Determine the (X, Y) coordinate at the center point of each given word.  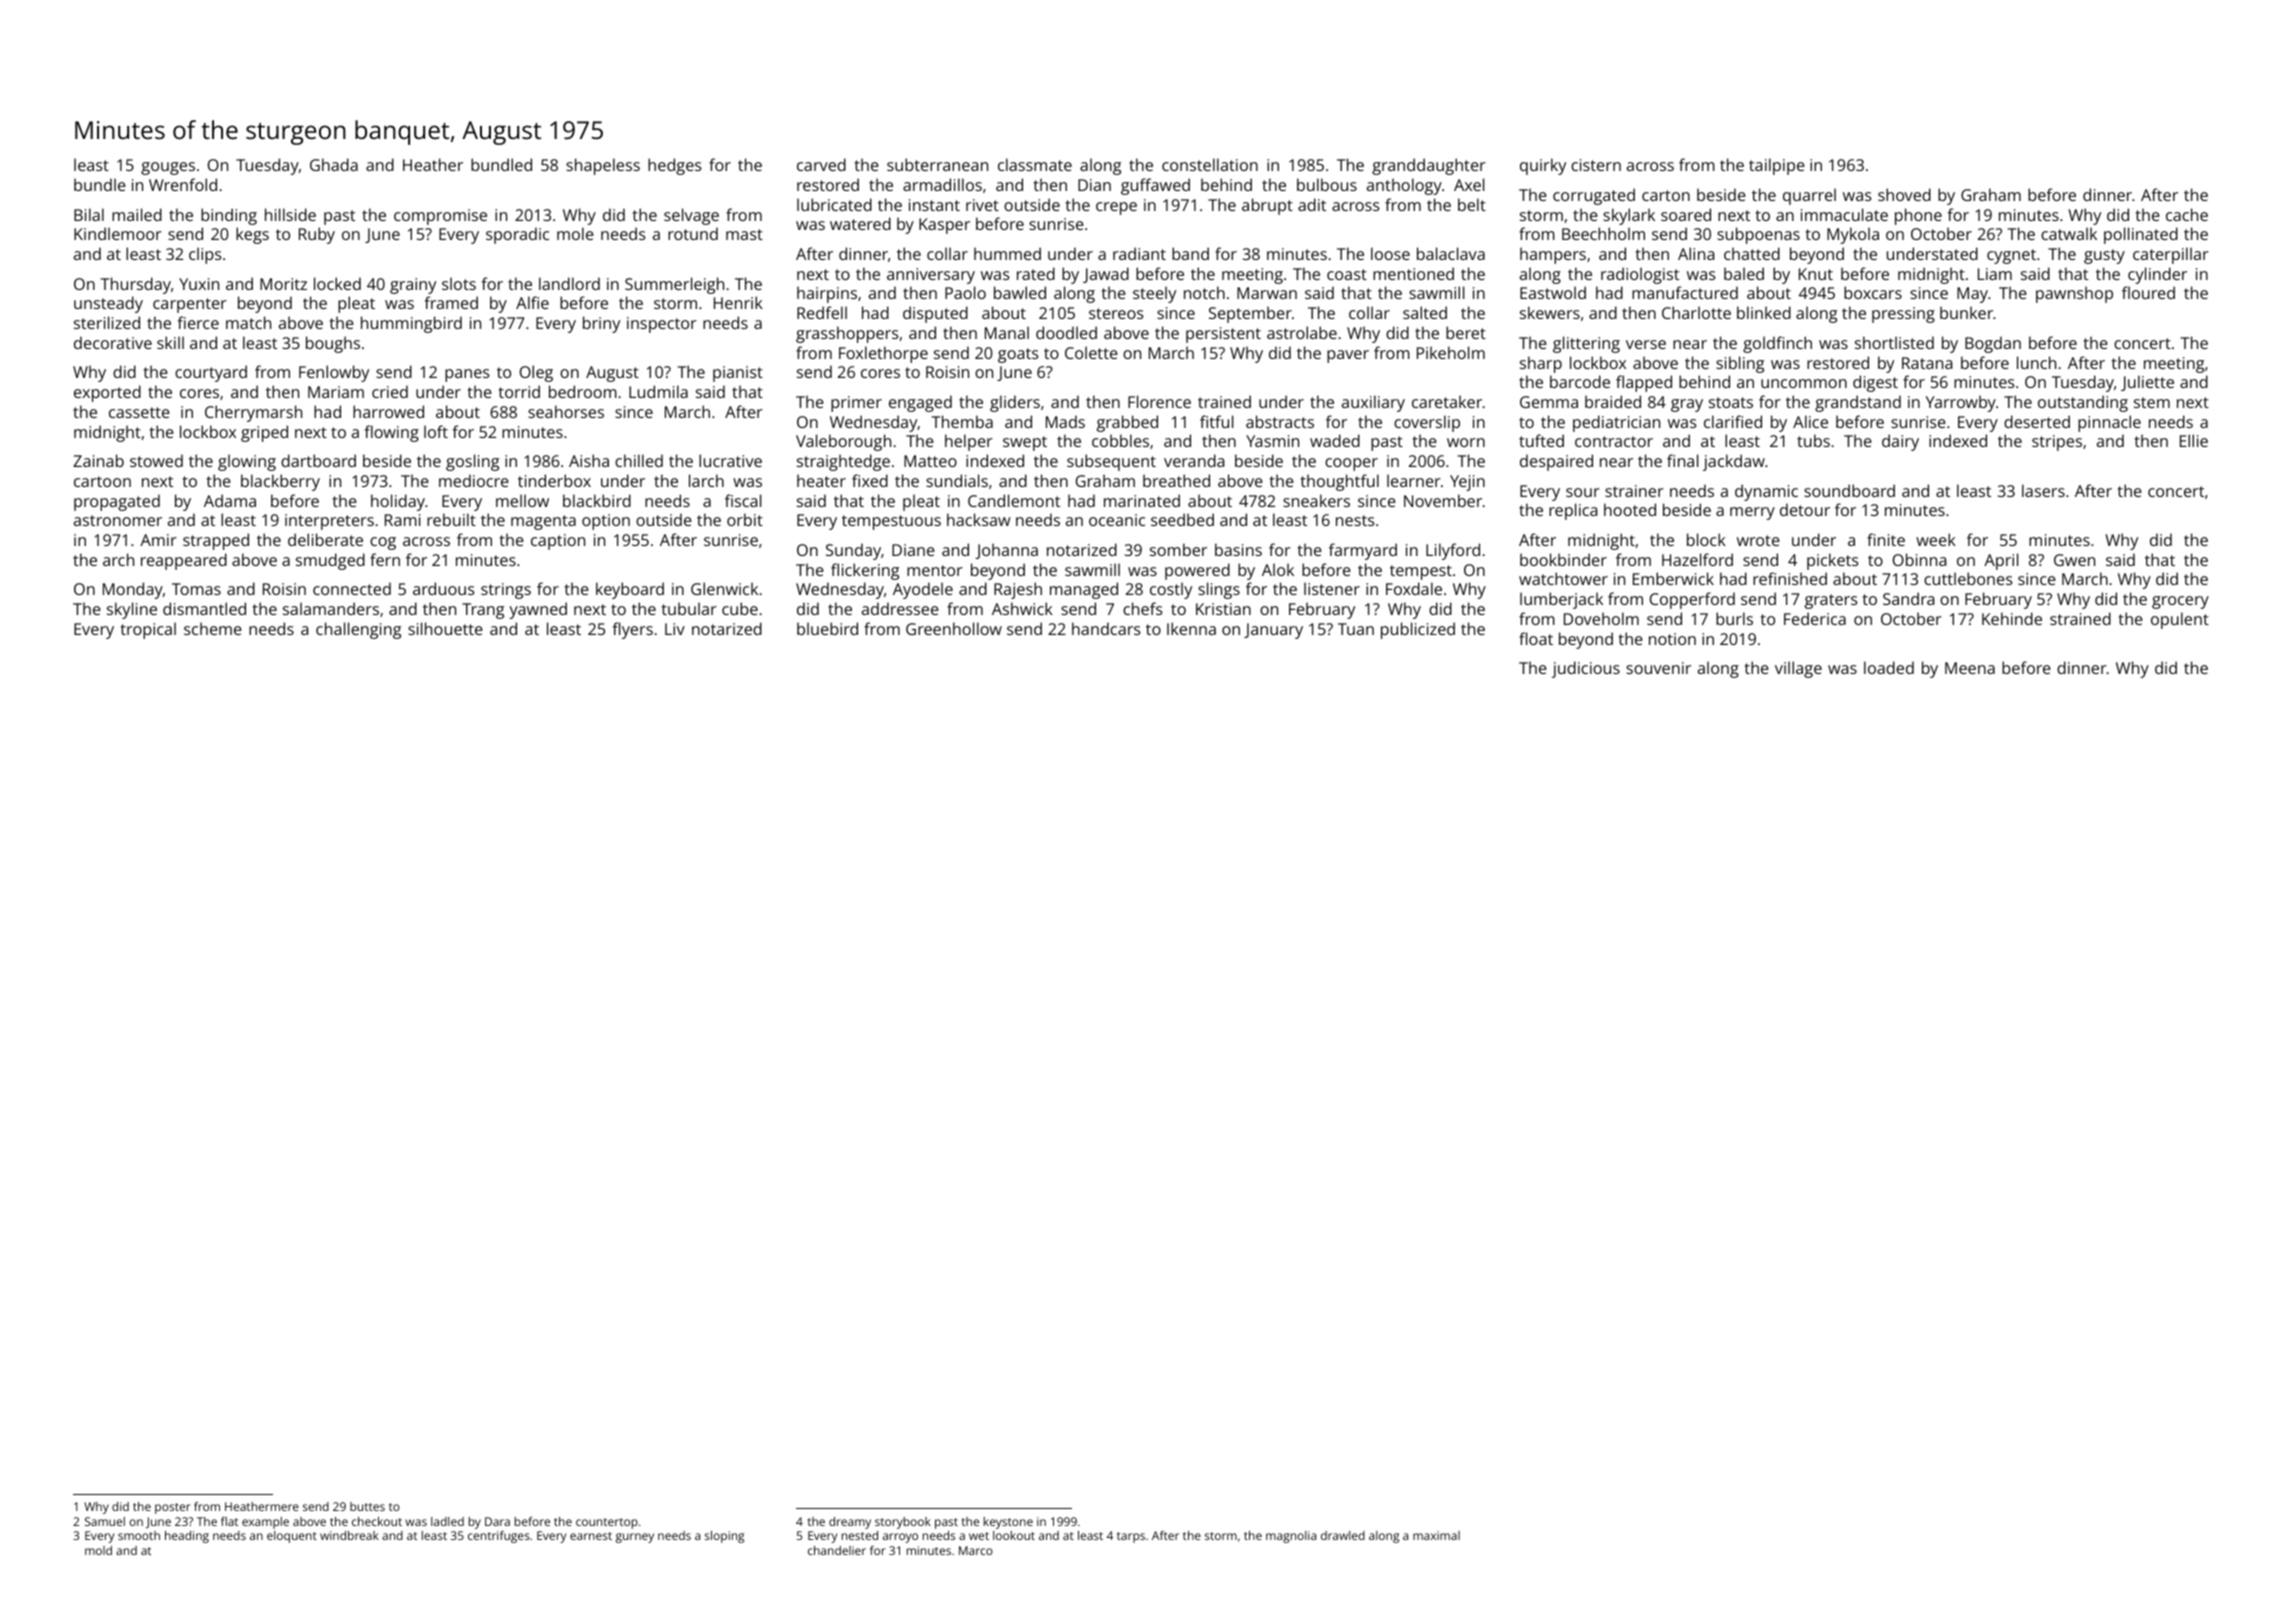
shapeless (603, 166)
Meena (1970, 668)
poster (172, 1508)
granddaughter (1429, 166)
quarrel (1809, 196)
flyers (633, 630)
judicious (1586, 669)
